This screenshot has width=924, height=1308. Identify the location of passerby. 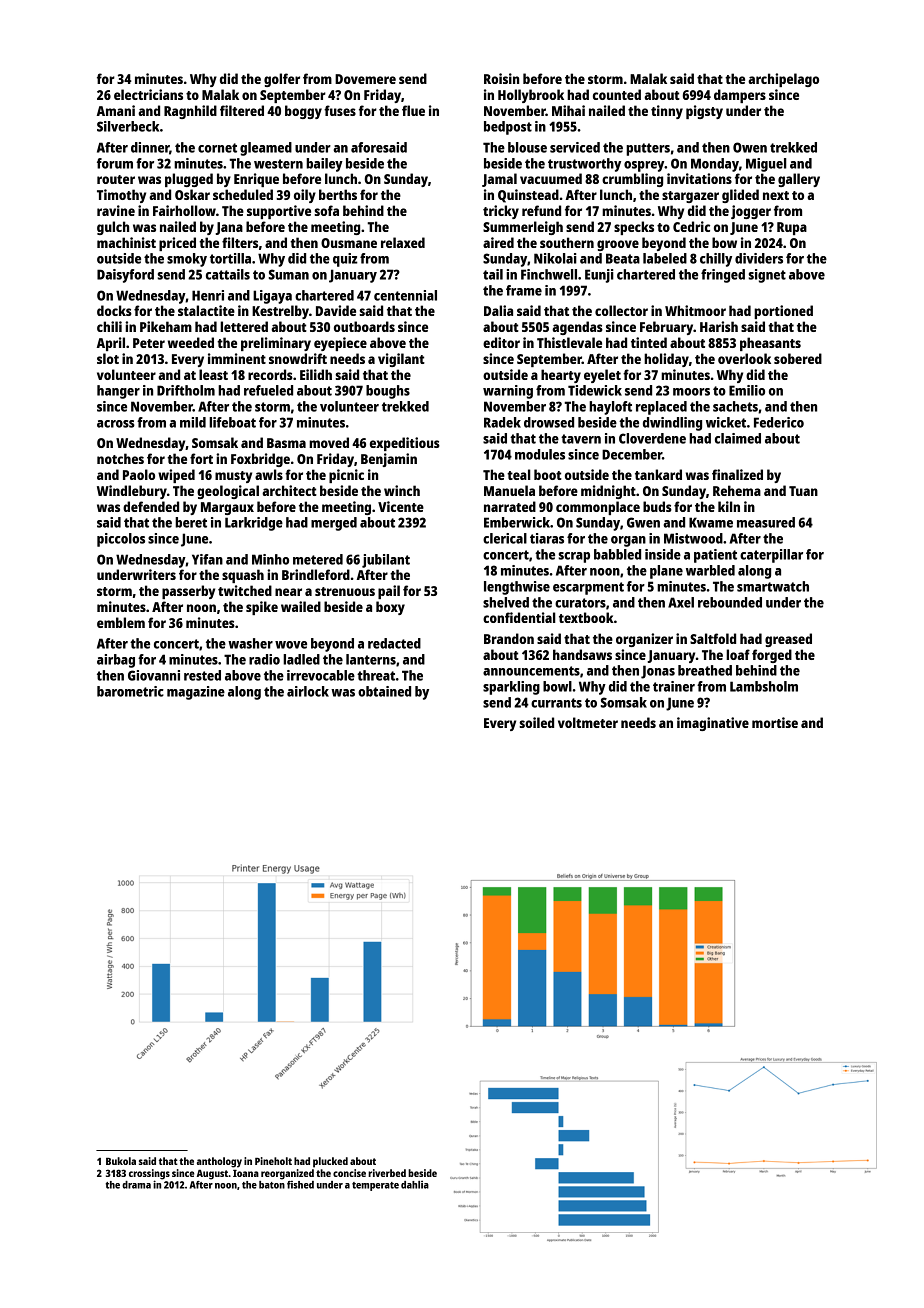
(188, 592).
